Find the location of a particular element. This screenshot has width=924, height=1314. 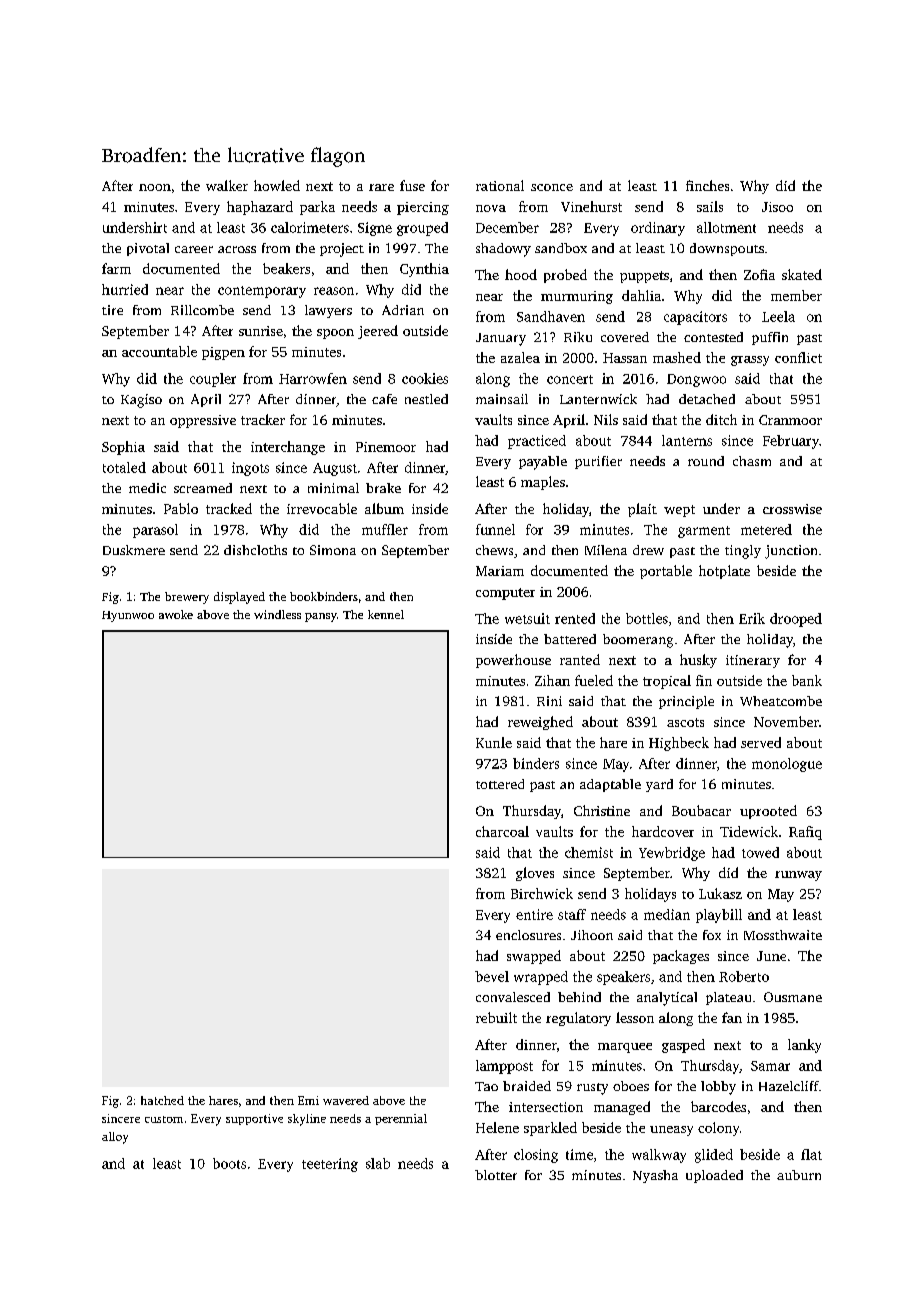

haphazard is located at coordinates (260, 208).
